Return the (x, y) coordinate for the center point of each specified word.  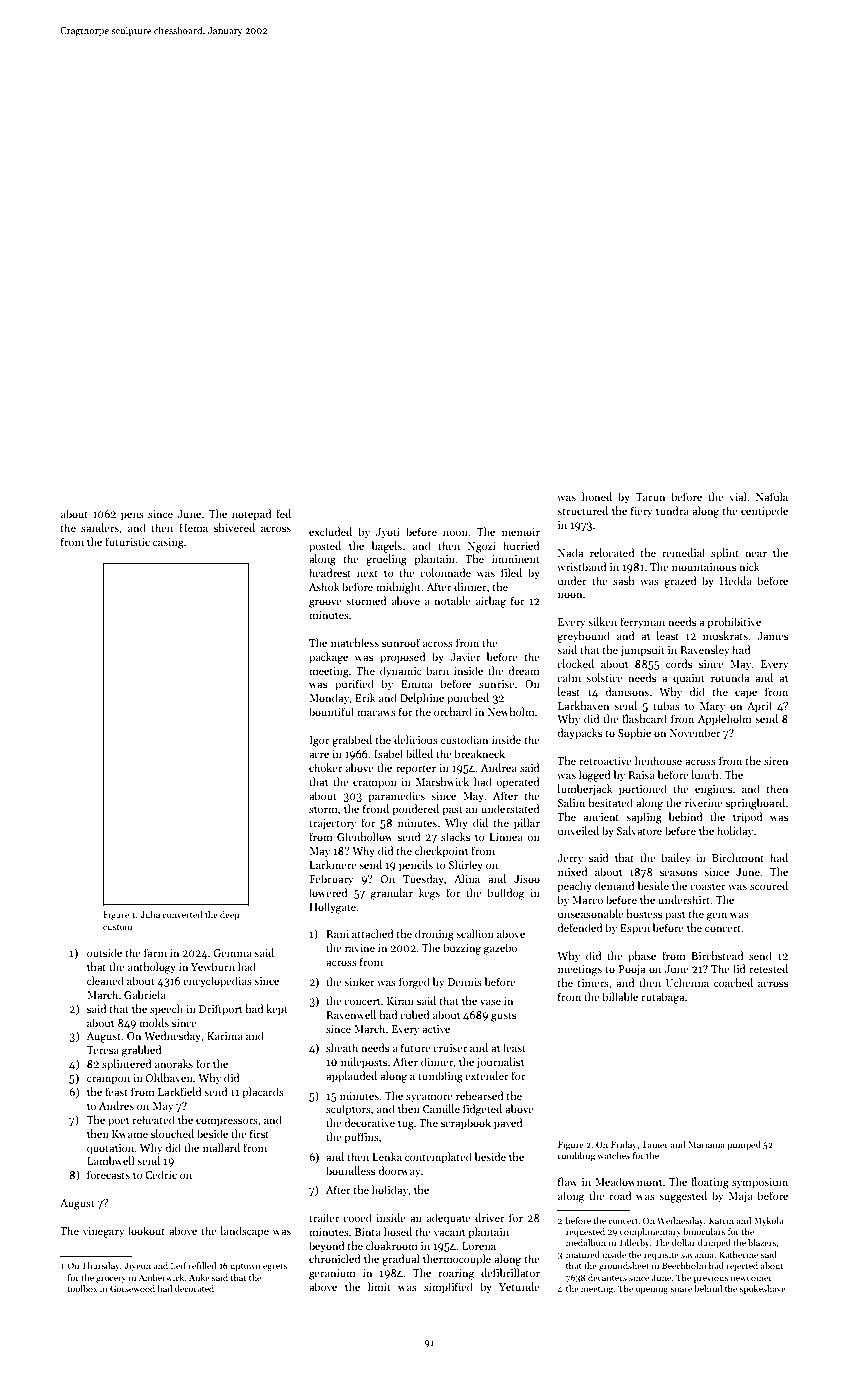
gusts (503, 1017)
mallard (221, 1147)
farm (155, 952)
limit (379, 1286)
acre (319, 755)
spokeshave (763, 1289)
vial (738, 496)
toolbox (82, 1288)
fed (283, 513)
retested (768, 968)
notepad (252, 515)
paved (508, 1124)
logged (595, 776)
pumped (744, 1145)
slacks (455, 836)
